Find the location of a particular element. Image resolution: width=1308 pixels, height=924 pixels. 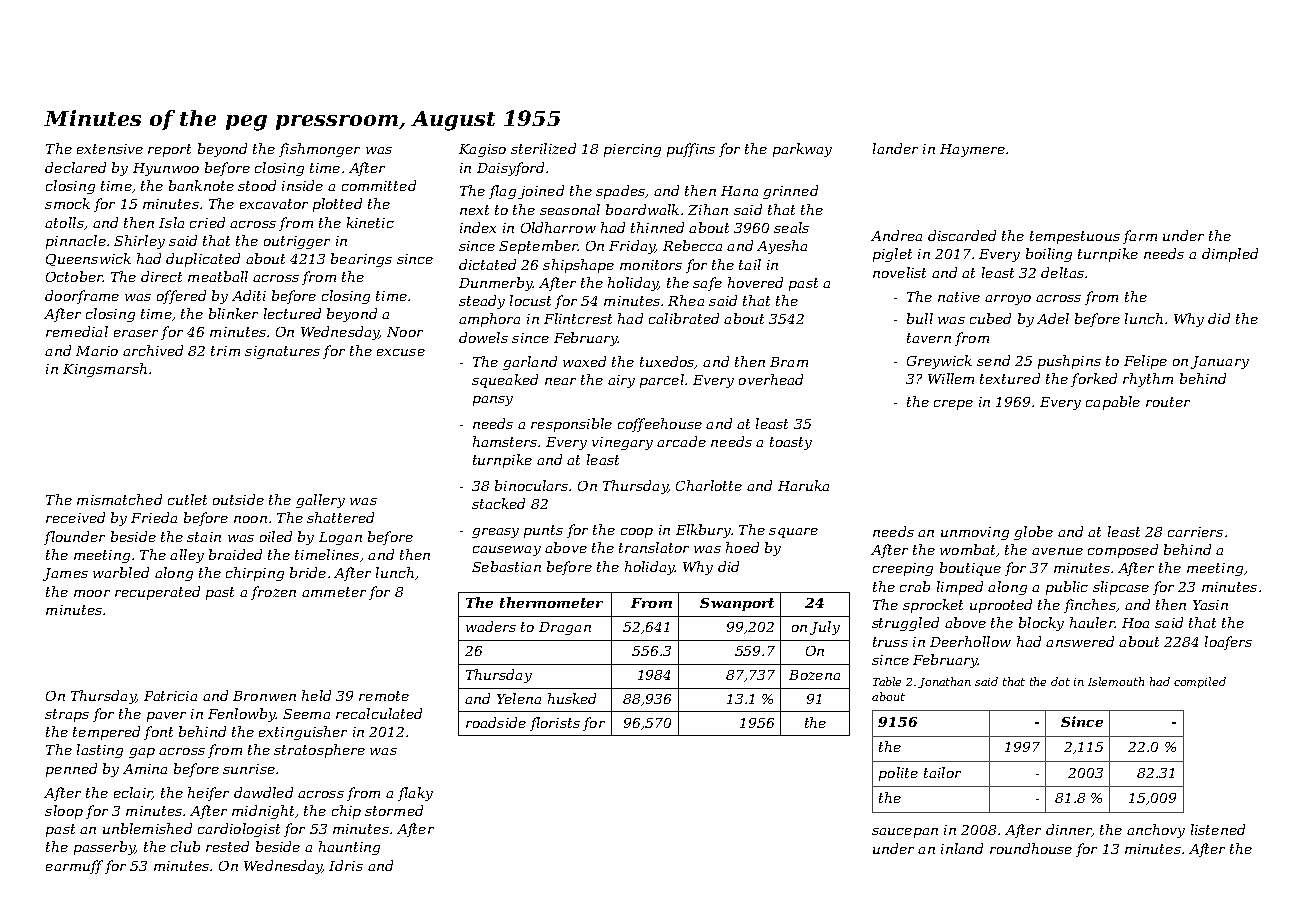

report is located at coordinates (169, 150).
